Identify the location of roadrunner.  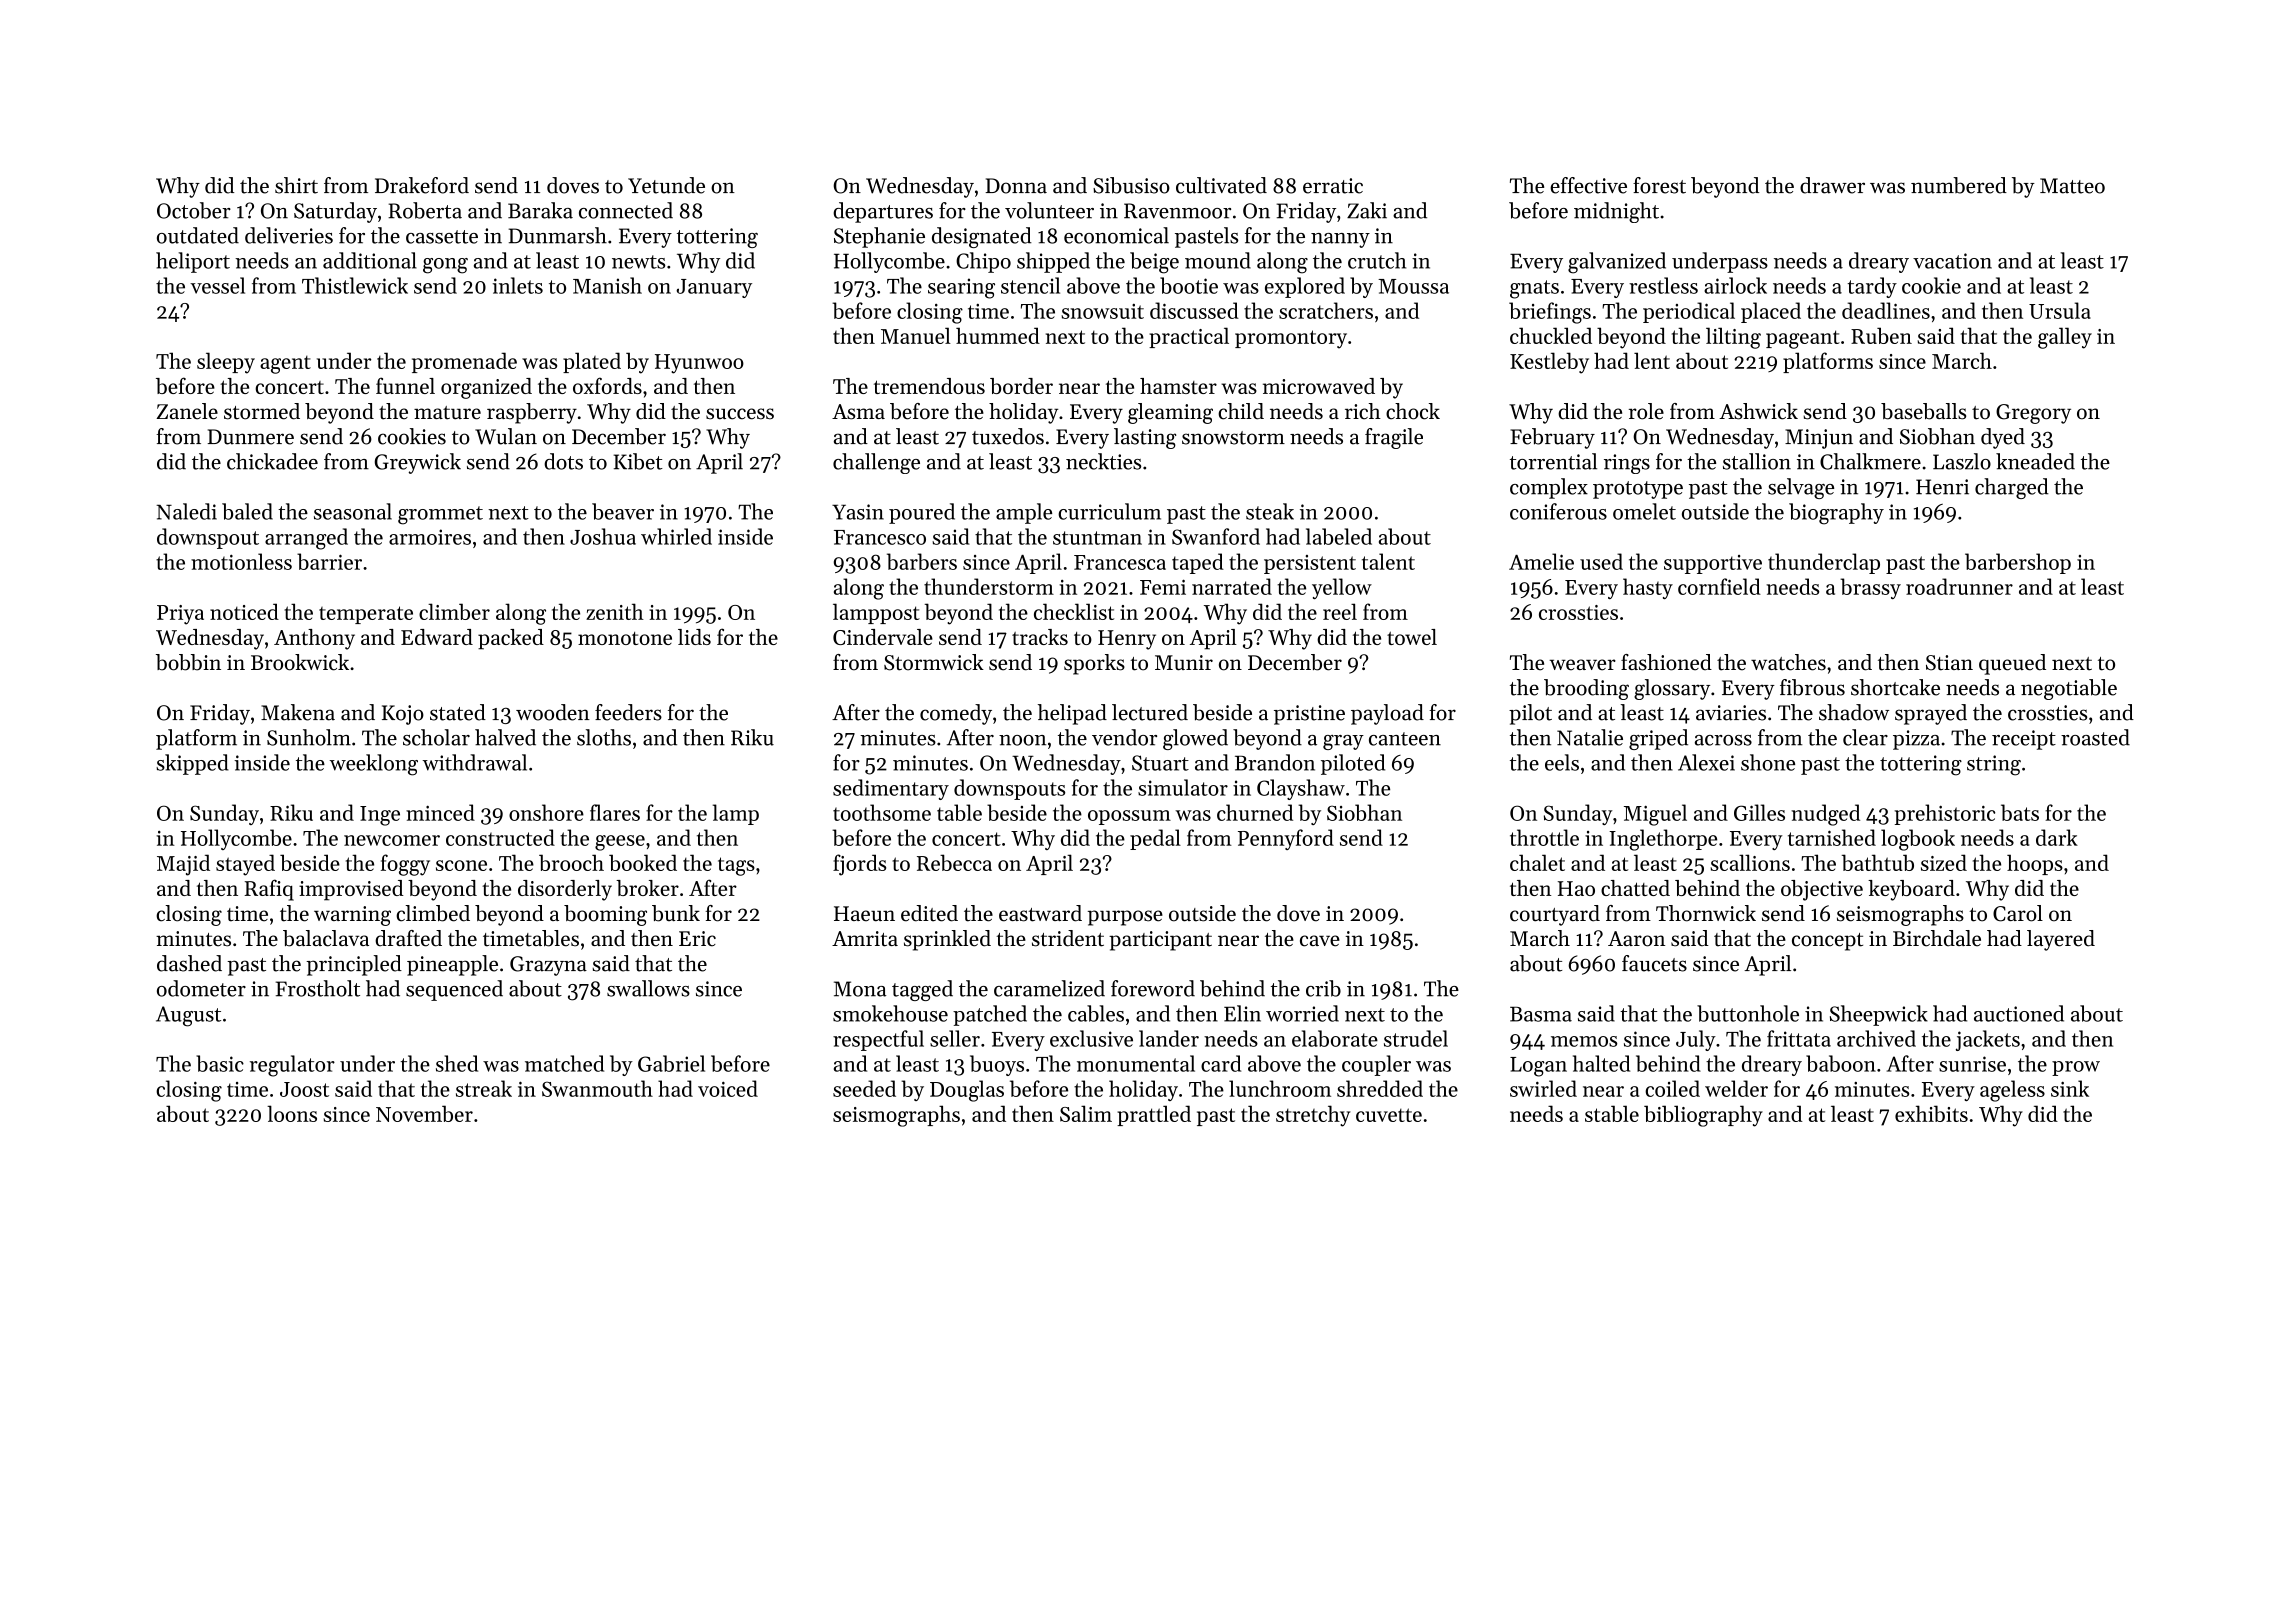
(1959, 586).
